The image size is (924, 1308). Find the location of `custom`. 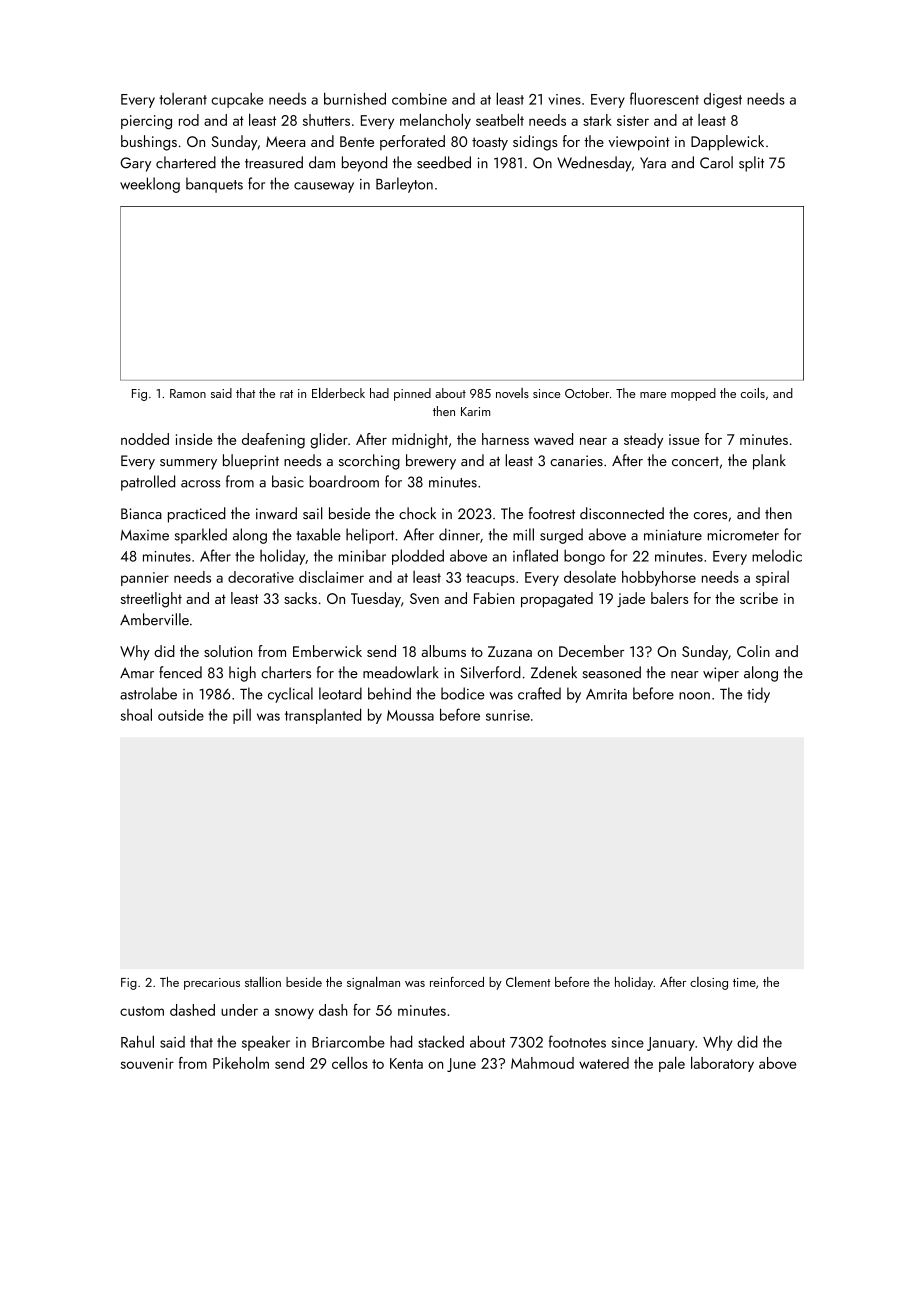

custom is located at coordinates (142, 1011).
